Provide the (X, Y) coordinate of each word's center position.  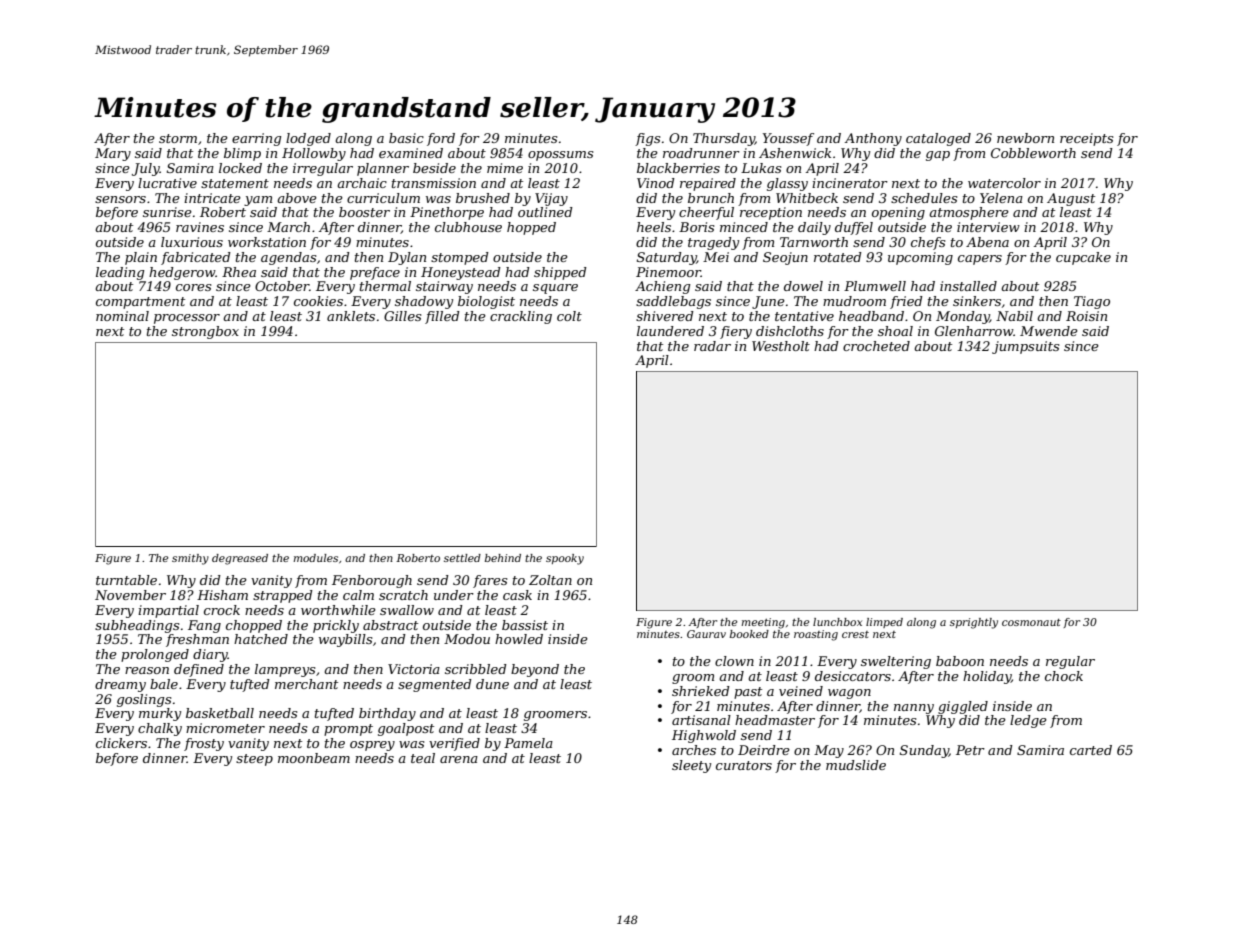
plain (141, 258)
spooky (565, 559)
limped (884, 623)
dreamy (120, 685)
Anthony (873, 139)
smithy (190, 559)
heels (654, 227)
